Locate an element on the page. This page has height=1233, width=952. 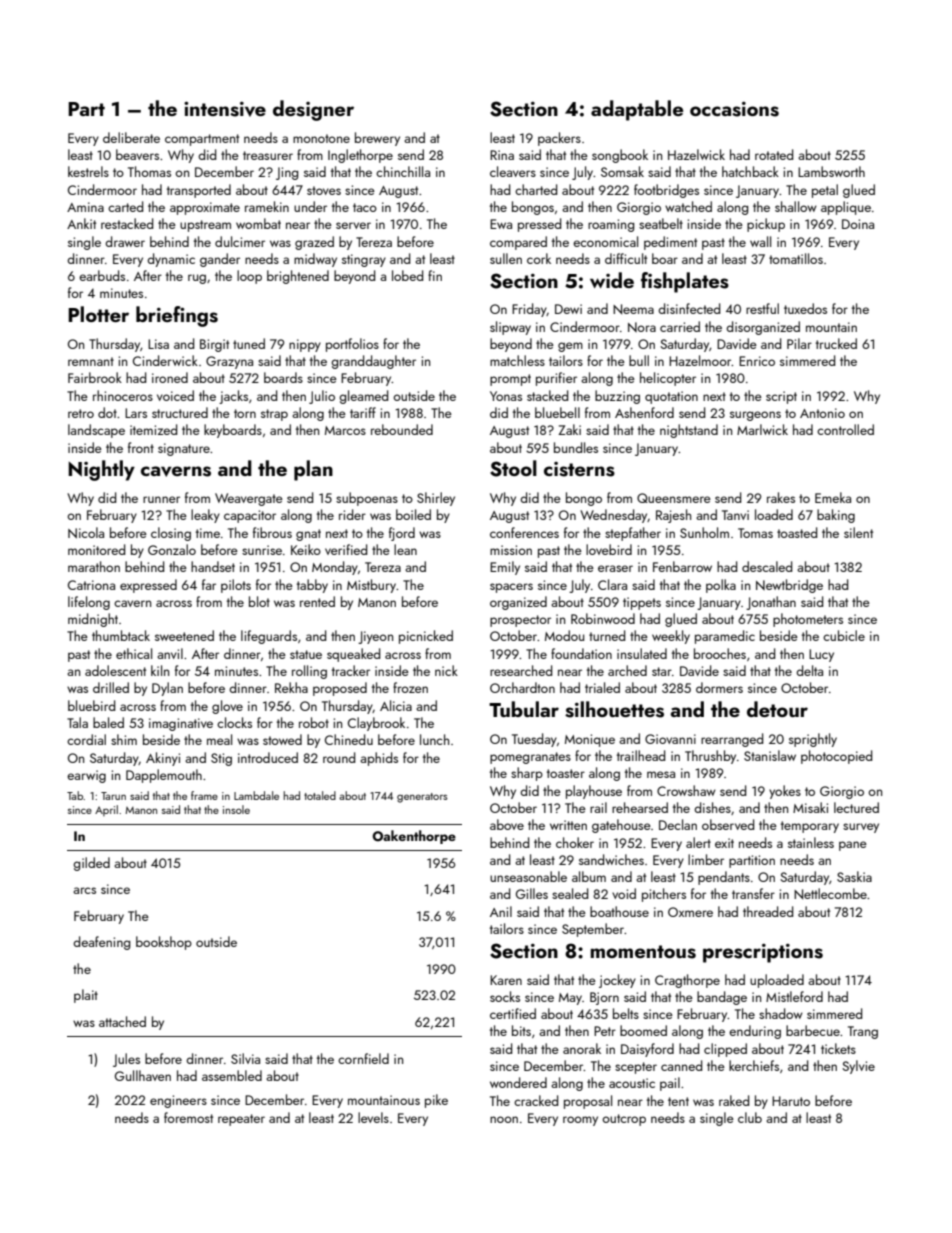
occasions is located at coordinates (734, 109).
